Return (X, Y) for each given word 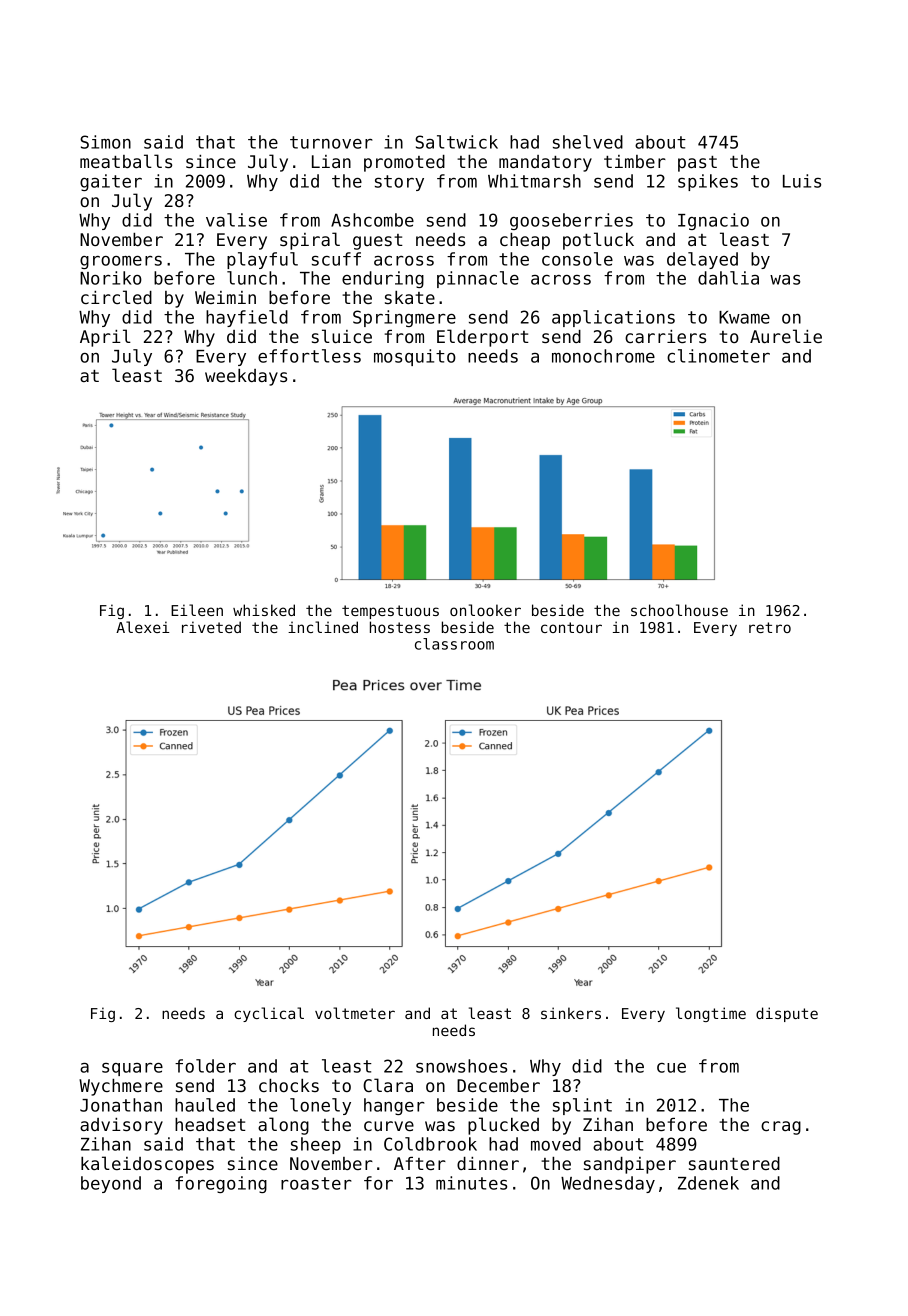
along (283, 1126)
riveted (211, 627)
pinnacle (478, 279)
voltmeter (355, 1013)
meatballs (126, 161)
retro (770, 627)
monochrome (603, 356)
